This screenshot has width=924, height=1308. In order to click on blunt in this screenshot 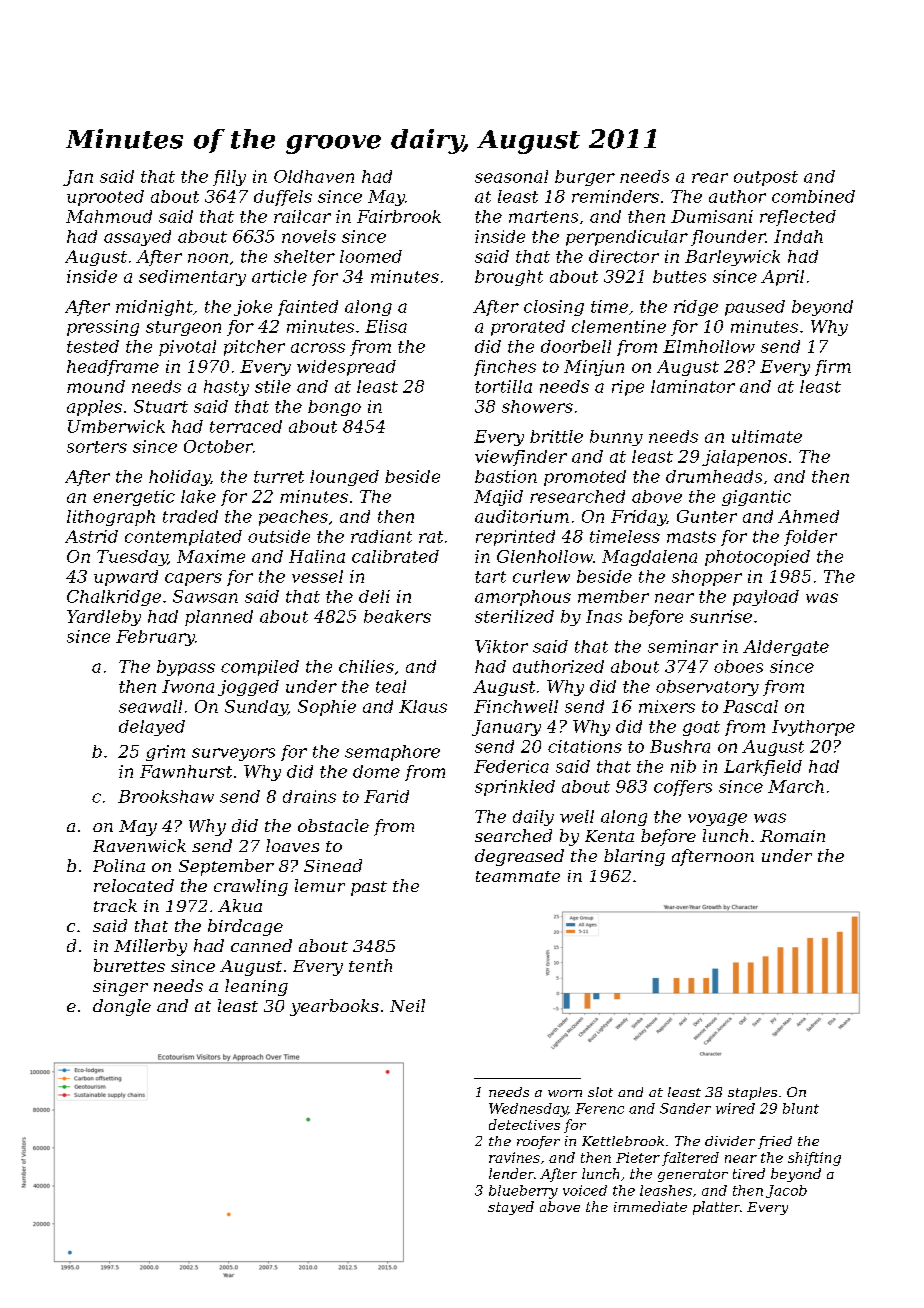, I will do `click(801, 1108)`.
